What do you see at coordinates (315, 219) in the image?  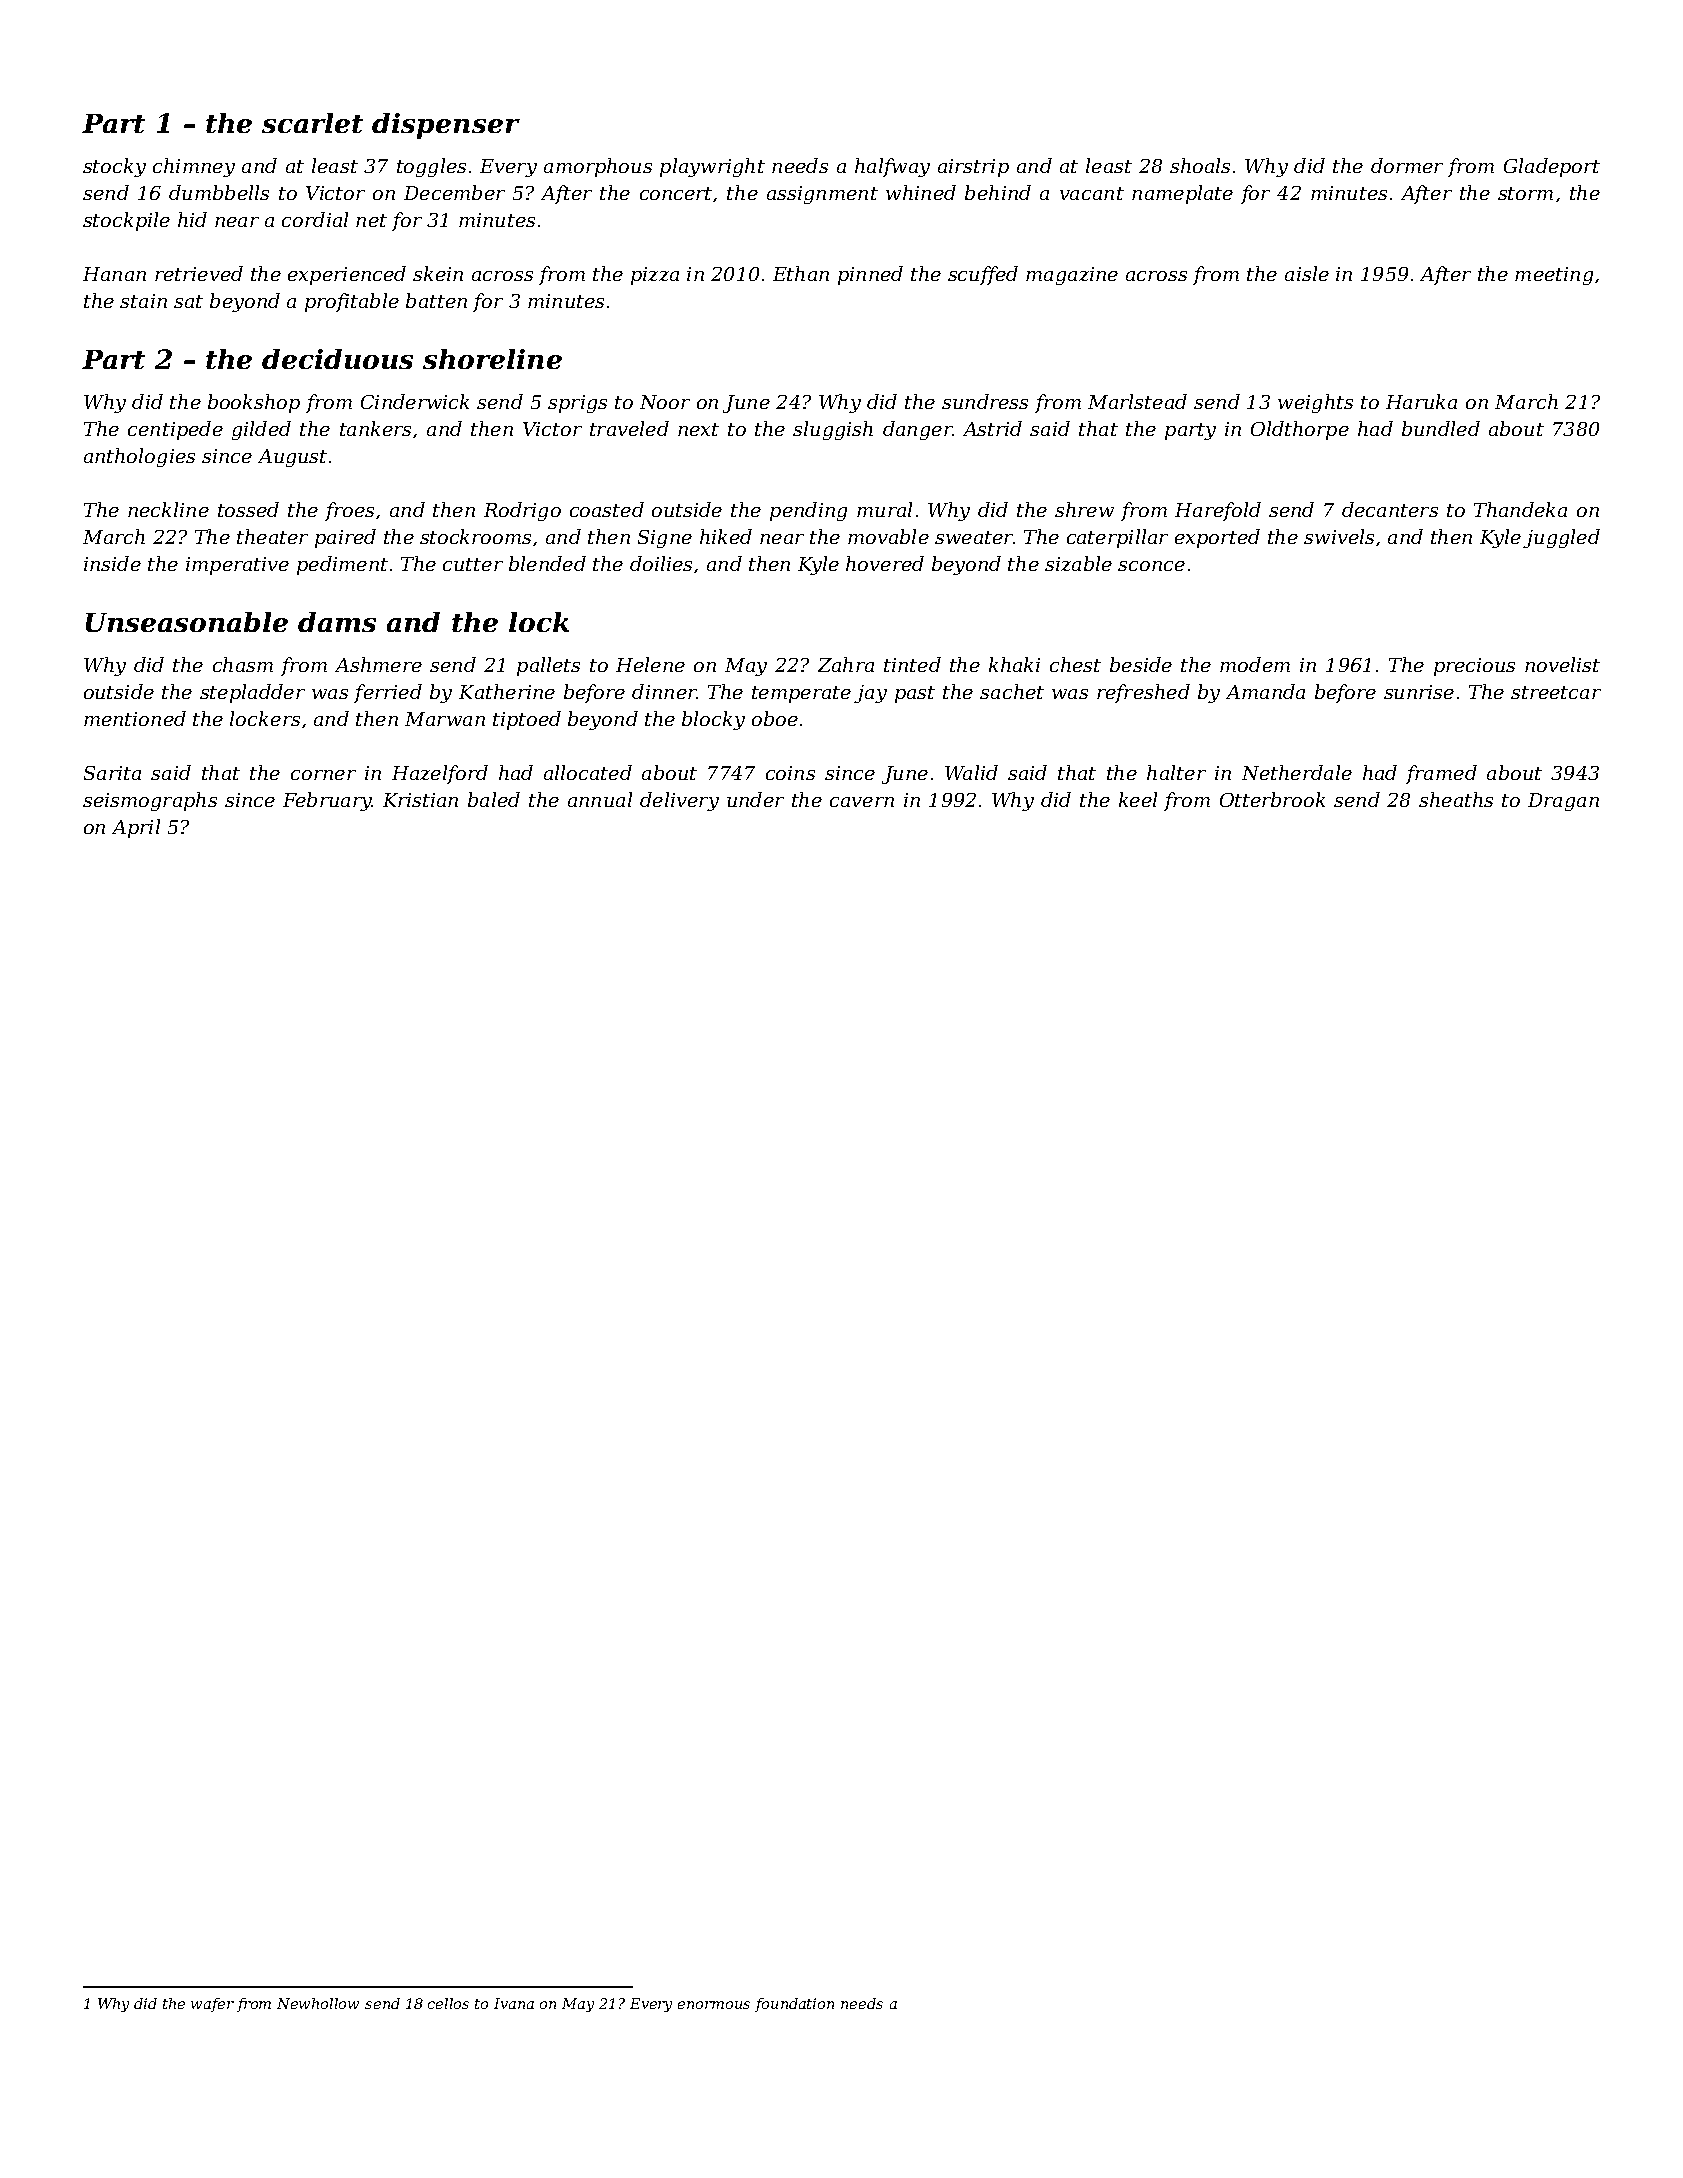 I see `cordial` at bounding box center [315, 219].
